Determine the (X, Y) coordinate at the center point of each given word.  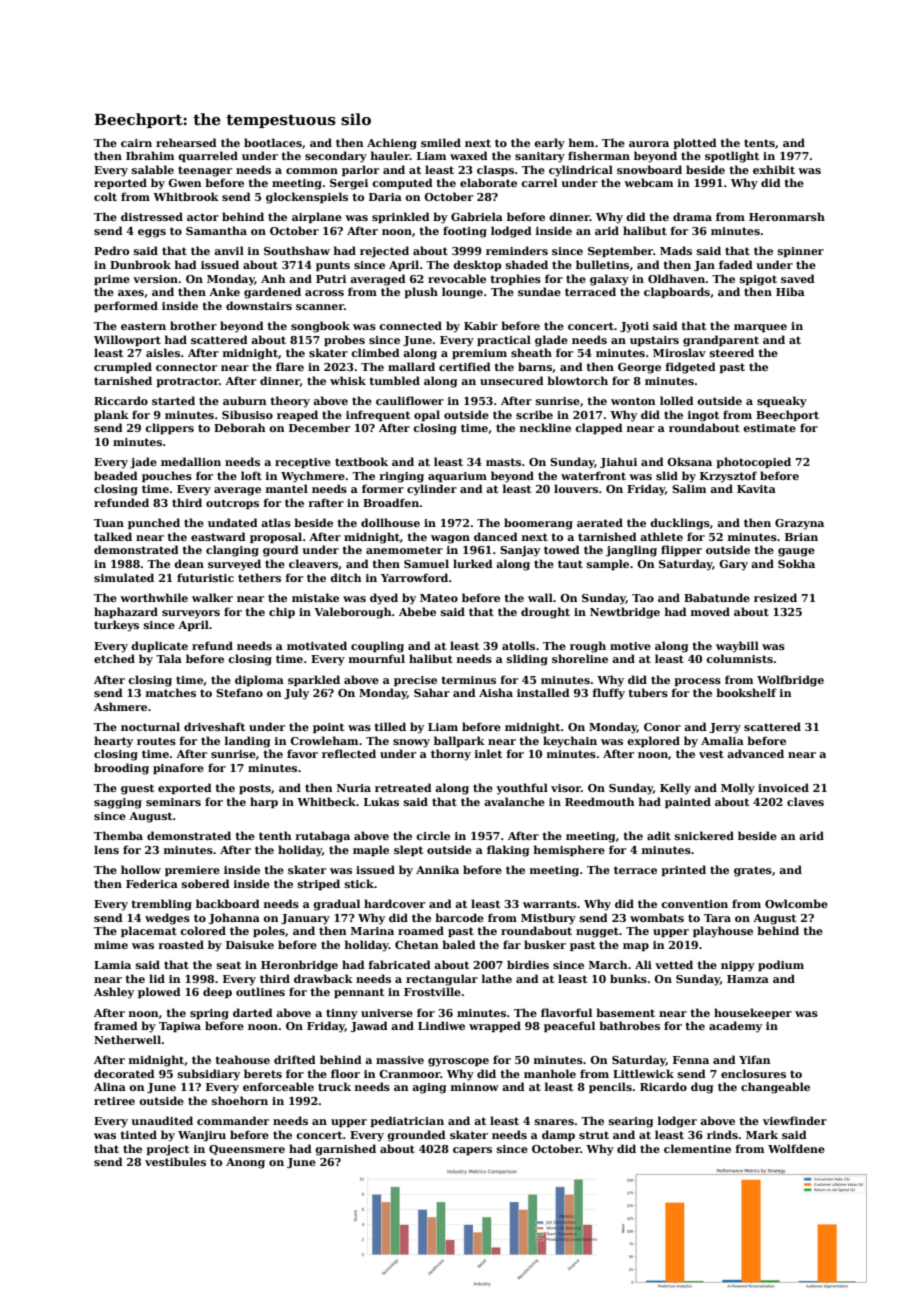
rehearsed (186, 142)
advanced (755, 753)
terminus (468, 680)
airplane (317, 217)
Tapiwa (180, 1027)
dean (189, 563)
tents (759, 143)
